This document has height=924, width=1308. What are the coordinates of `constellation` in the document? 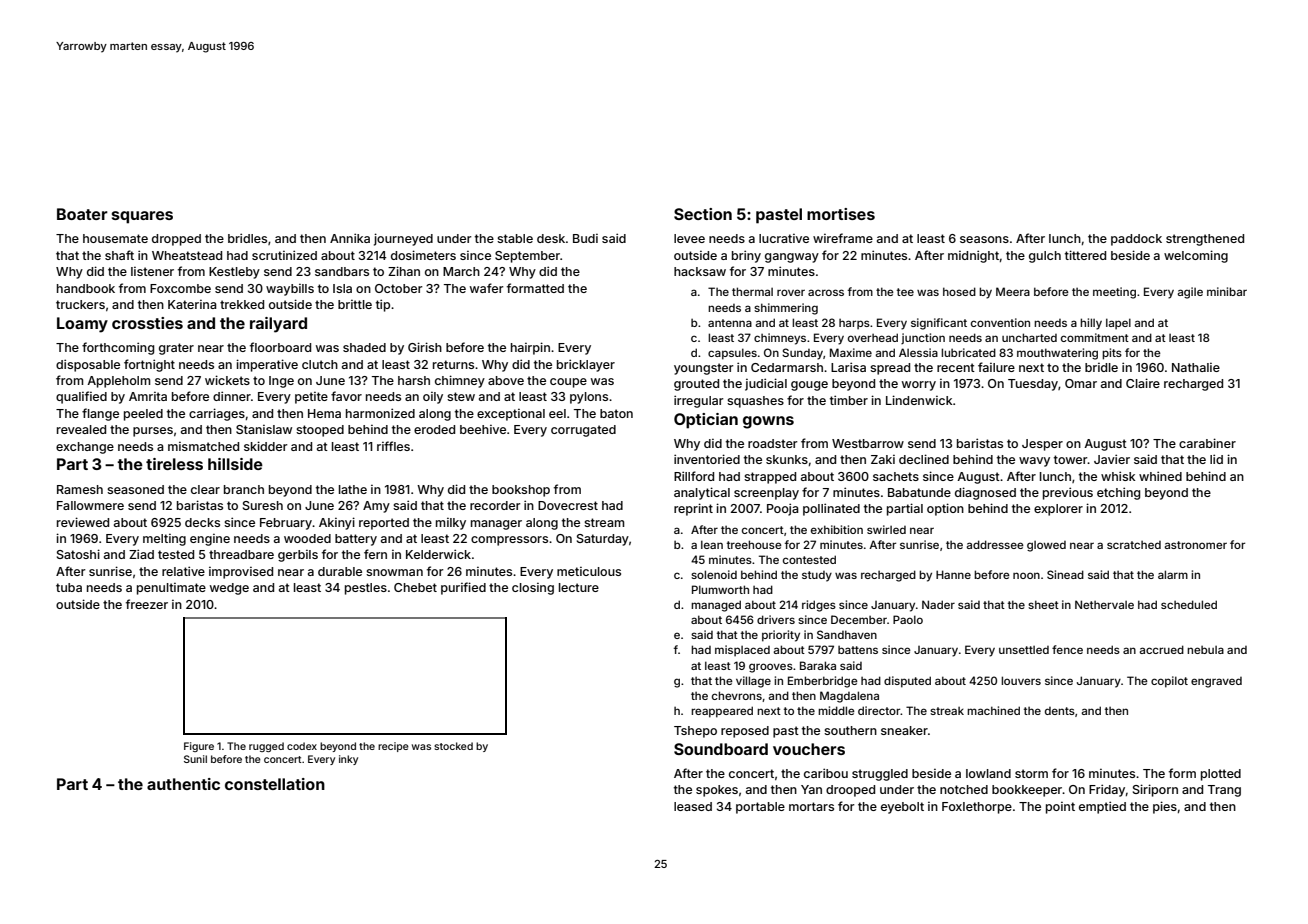 It's located at (275, 784).
